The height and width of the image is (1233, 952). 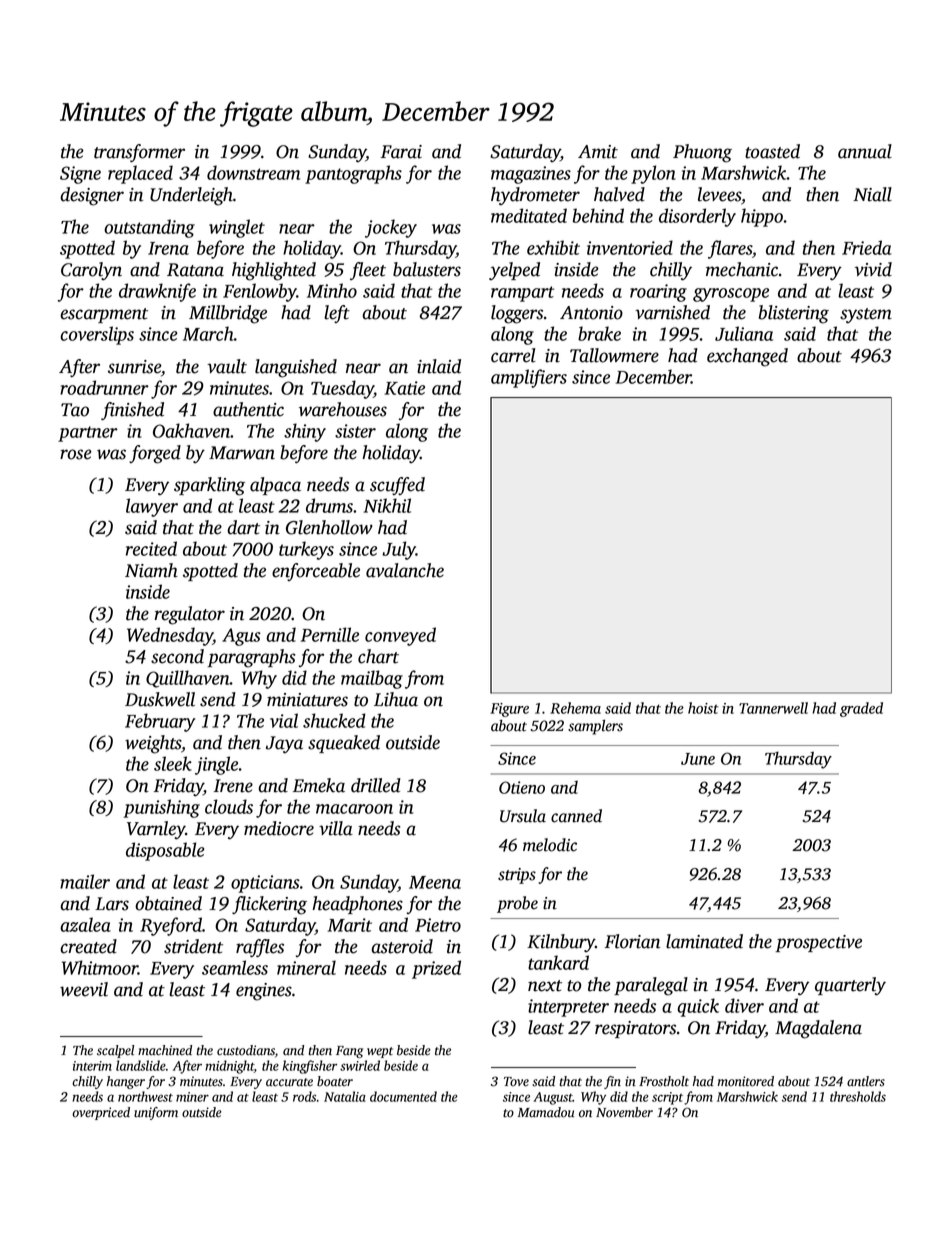 What do you see at coordinates (401, 152) in the image?
I see `Farai` at bounding box center [401, 152].
